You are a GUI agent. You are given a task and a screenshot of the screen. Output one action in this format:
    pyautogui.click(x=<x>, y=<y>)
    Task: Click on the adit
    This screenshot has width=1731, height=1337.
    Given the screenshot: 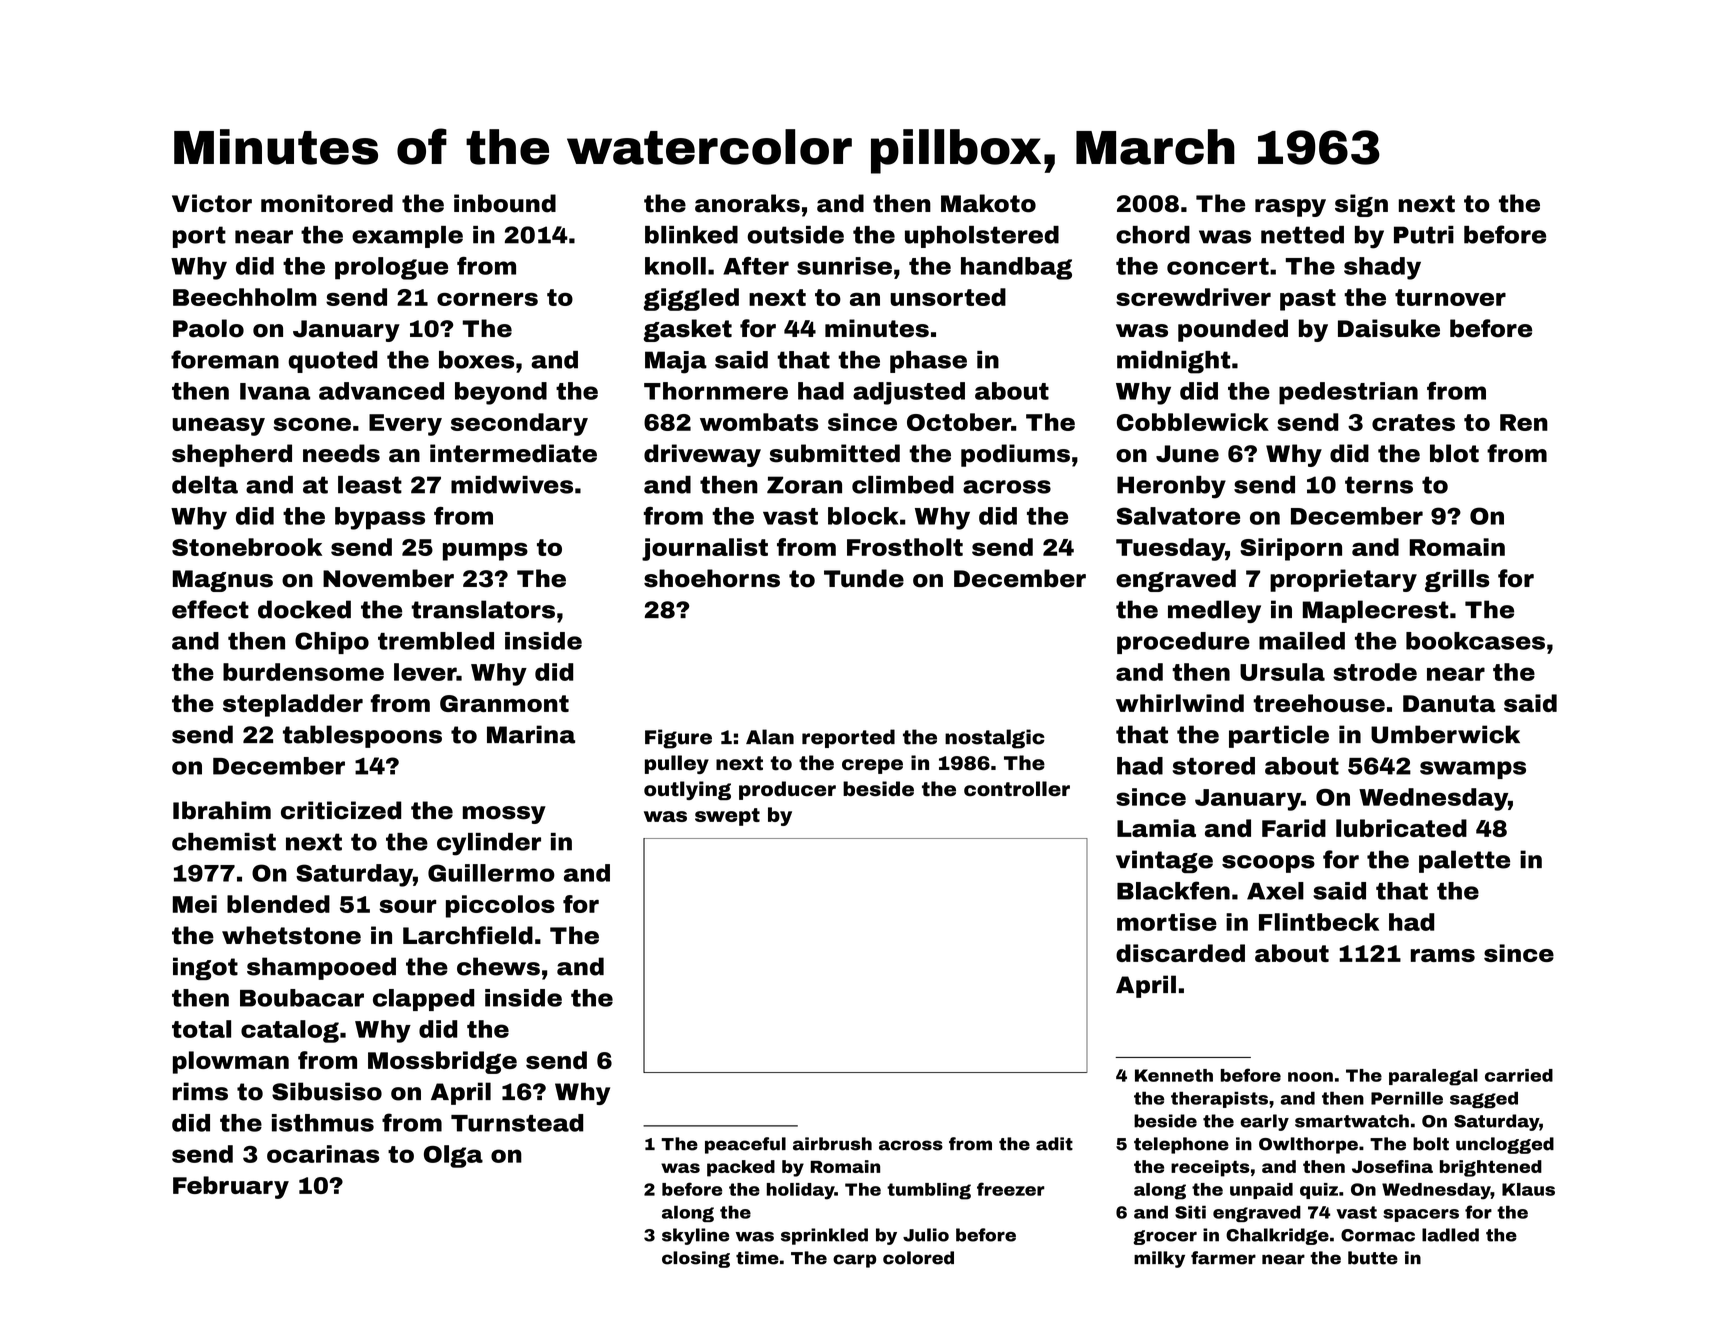 What is the action you would take?
    pyautogui.click(x=1054, y=1144)
